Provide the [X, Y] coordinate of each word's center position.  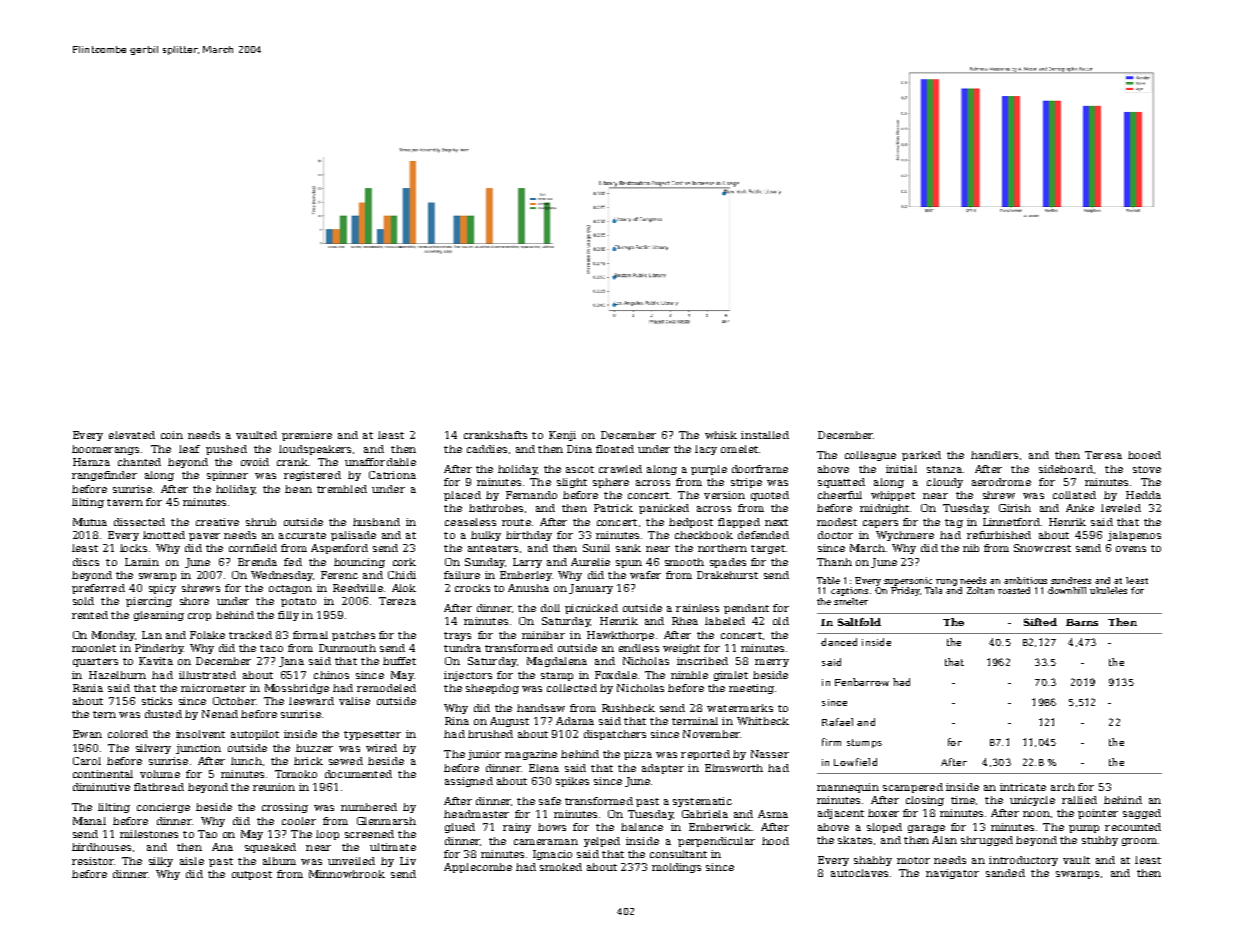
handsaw [541, 708]
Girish [1015, 508]
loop [327, 835]
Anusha [528, 588]
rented [90, 615]
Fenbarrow [862, 682]
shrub [261, 522]
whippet [893, 496]
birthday [529, 536]
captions [849, 591]
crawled [620, 469]
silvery [153, 749]
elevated [132, 435]
